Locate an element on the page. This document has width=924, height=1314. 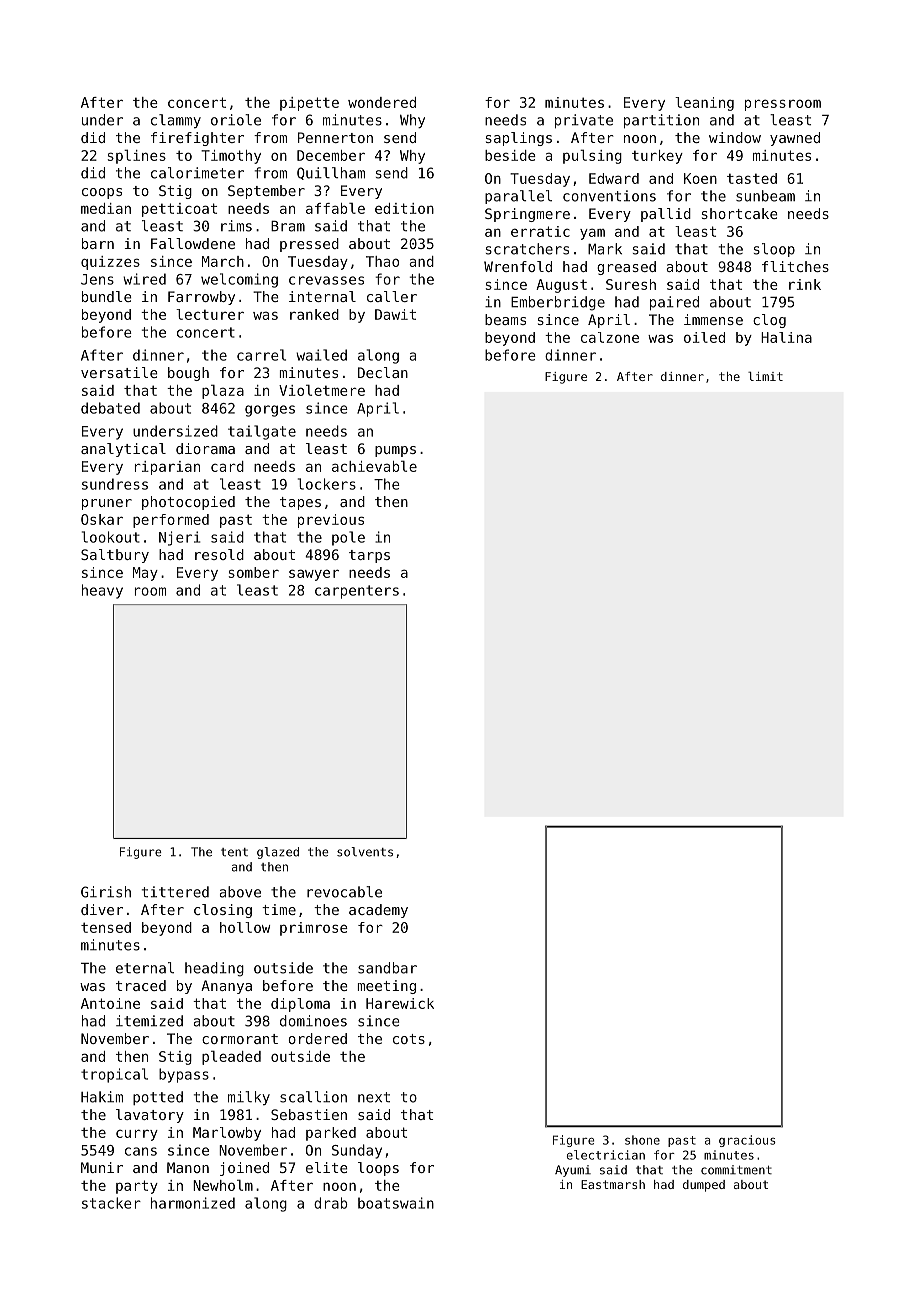
harmonized is located at coordinates (193, 1203).
